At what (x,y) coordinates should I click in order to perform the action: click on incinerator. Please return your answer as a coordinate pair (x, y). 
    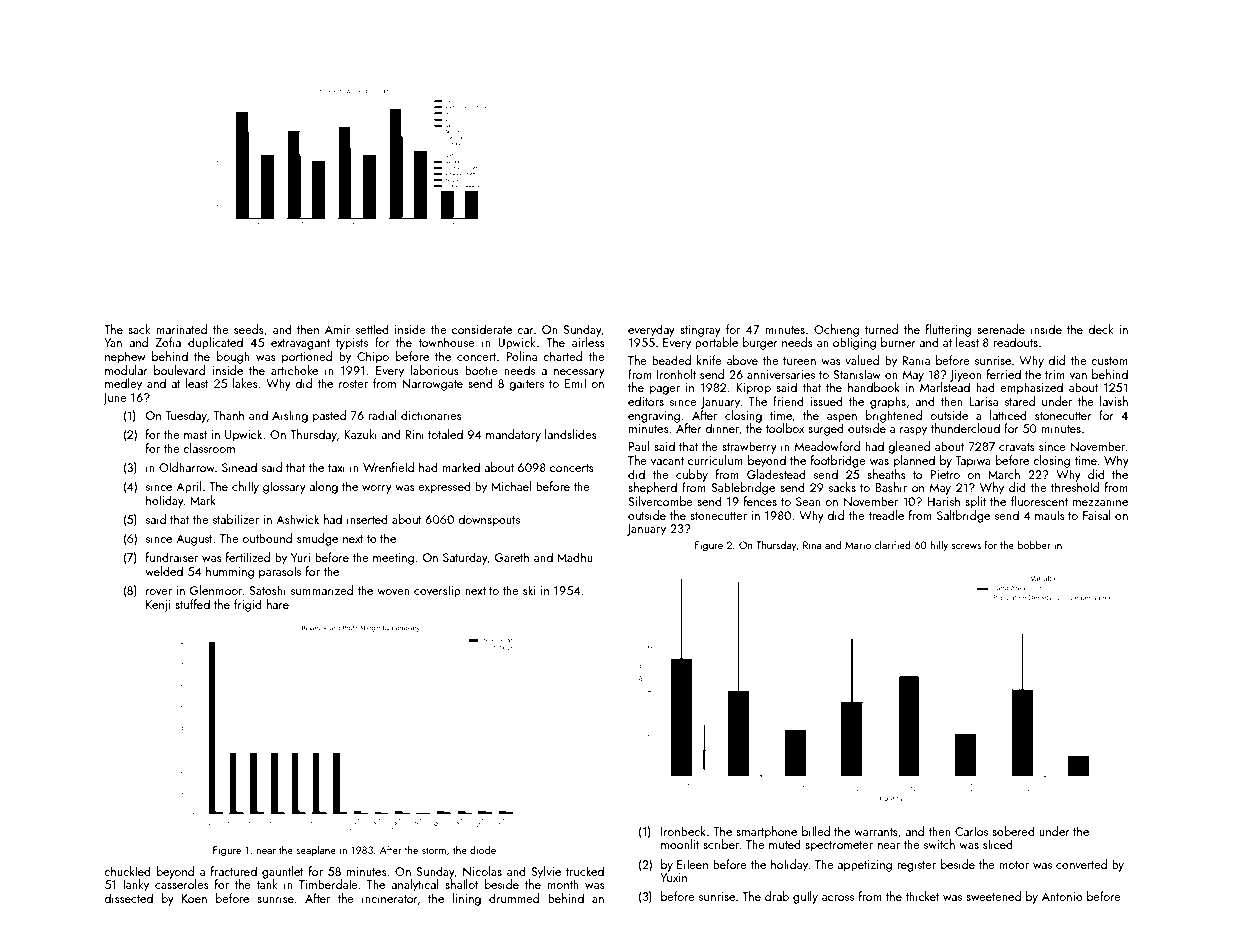
    Looking at the image, I should click on (390, 898).
